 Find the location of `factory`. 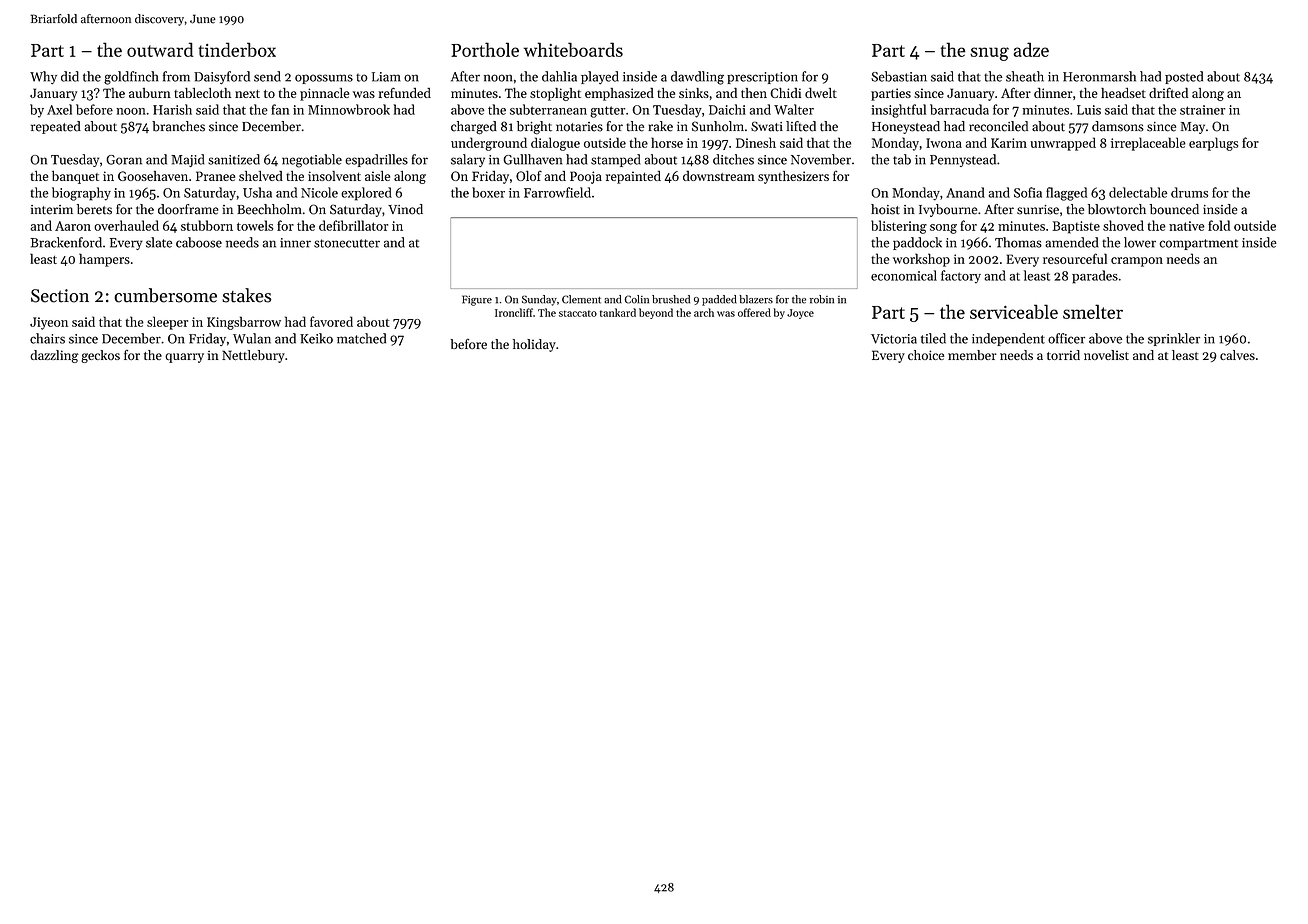

factory is located at coordinates (961, 276).
